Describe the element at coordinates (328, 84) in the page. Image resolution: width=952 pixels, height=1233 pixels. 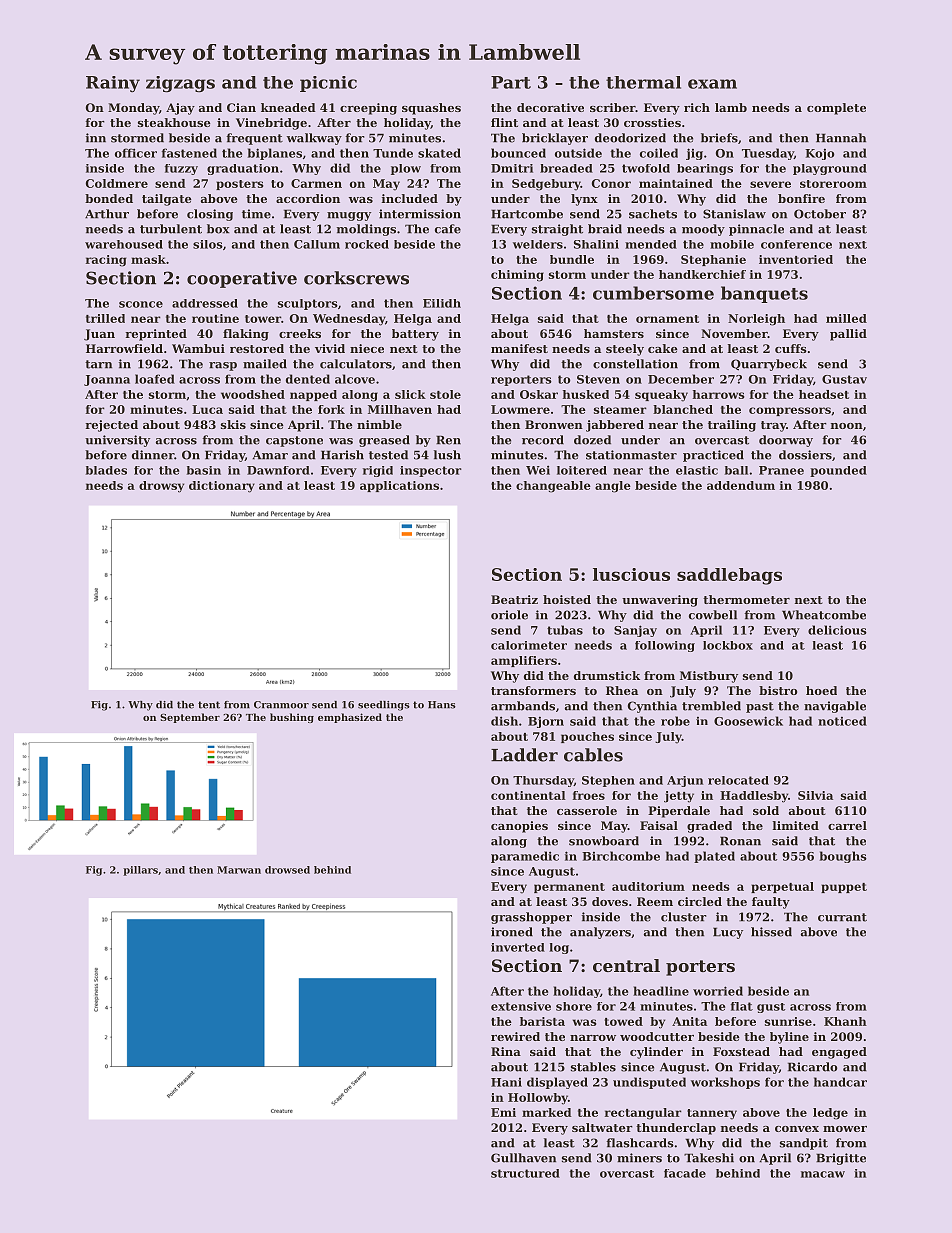
I see `picnic` at that location.
